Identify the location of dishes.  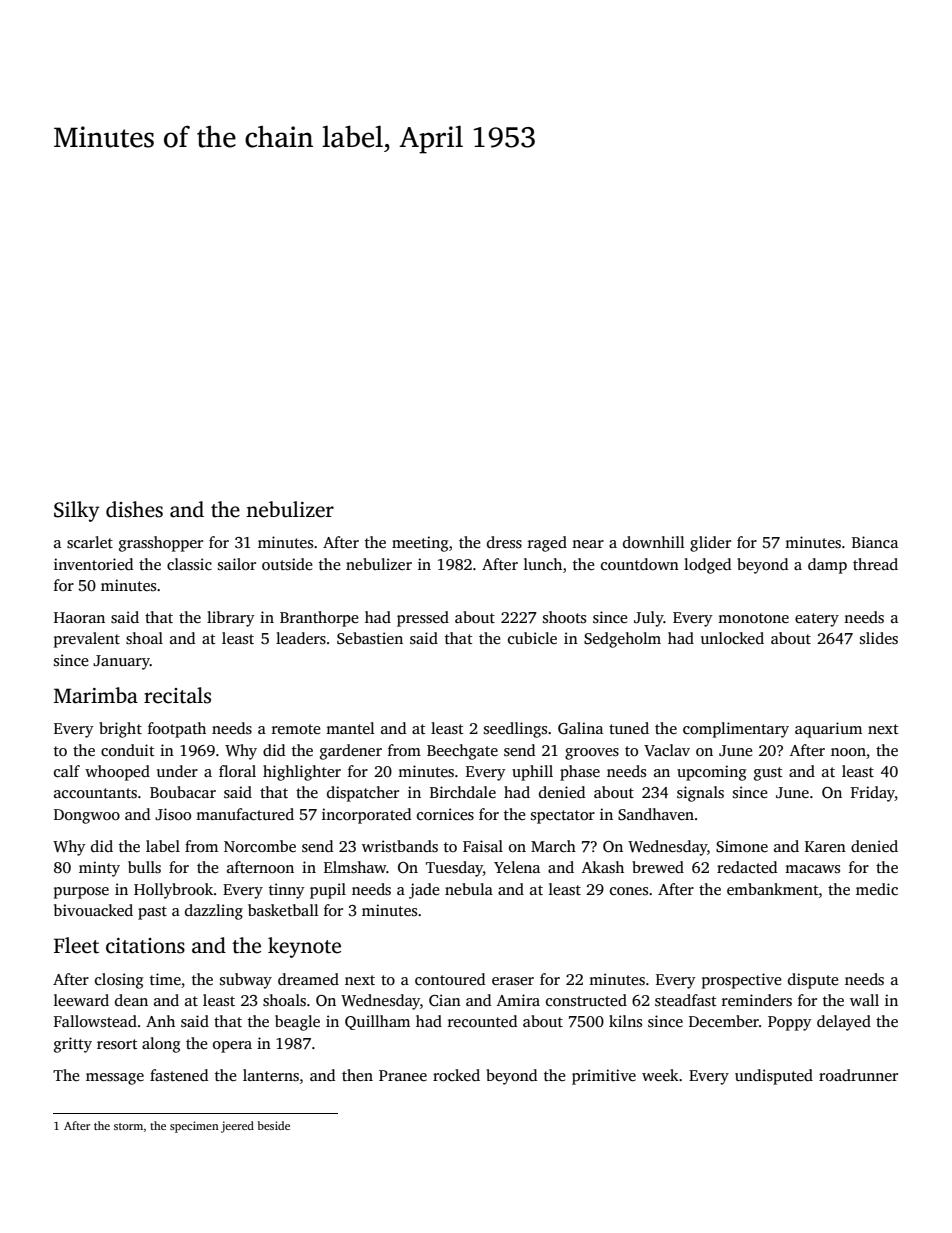
(134, 509).
